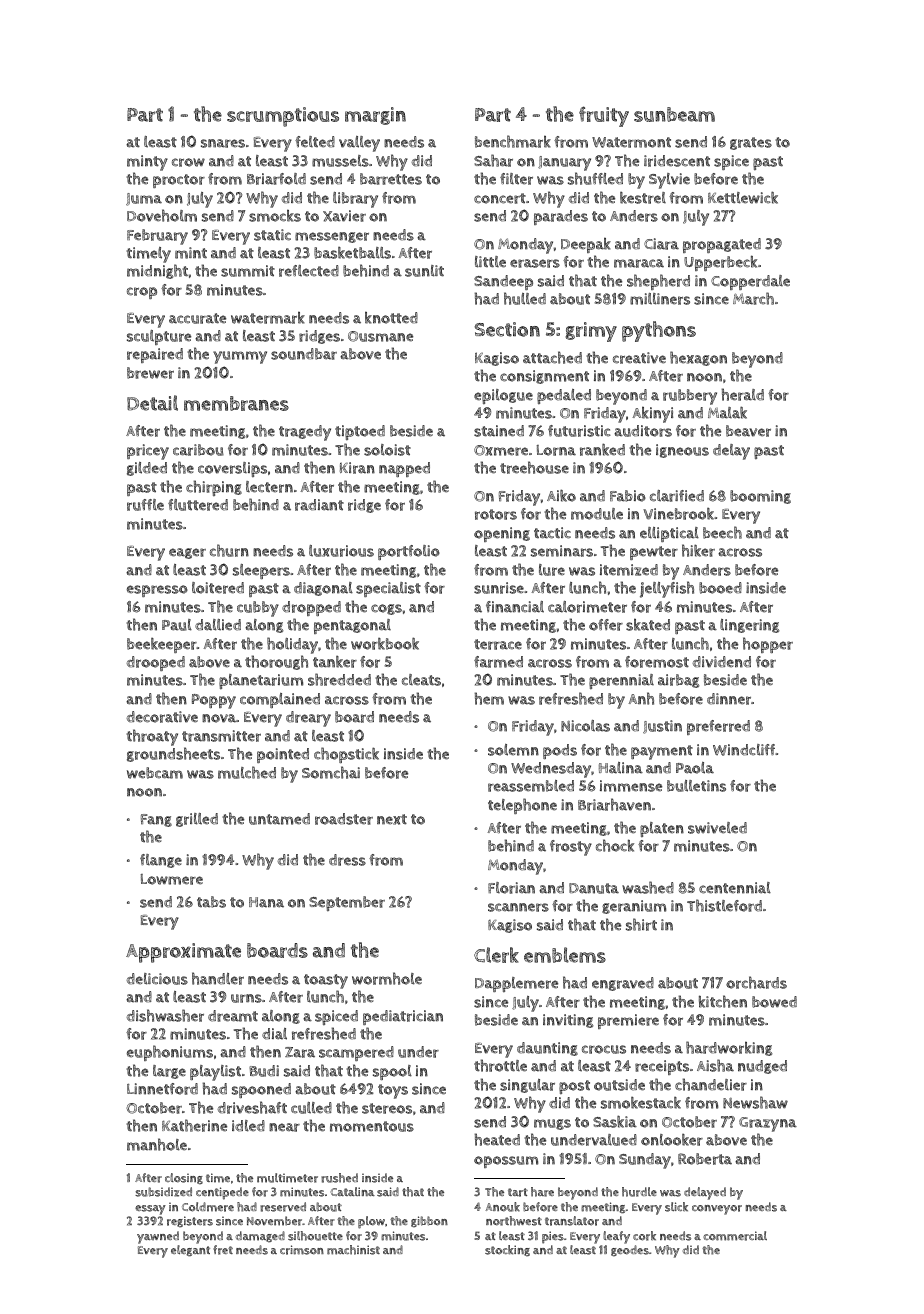  I want to click on smocks, so click(275, 215).
